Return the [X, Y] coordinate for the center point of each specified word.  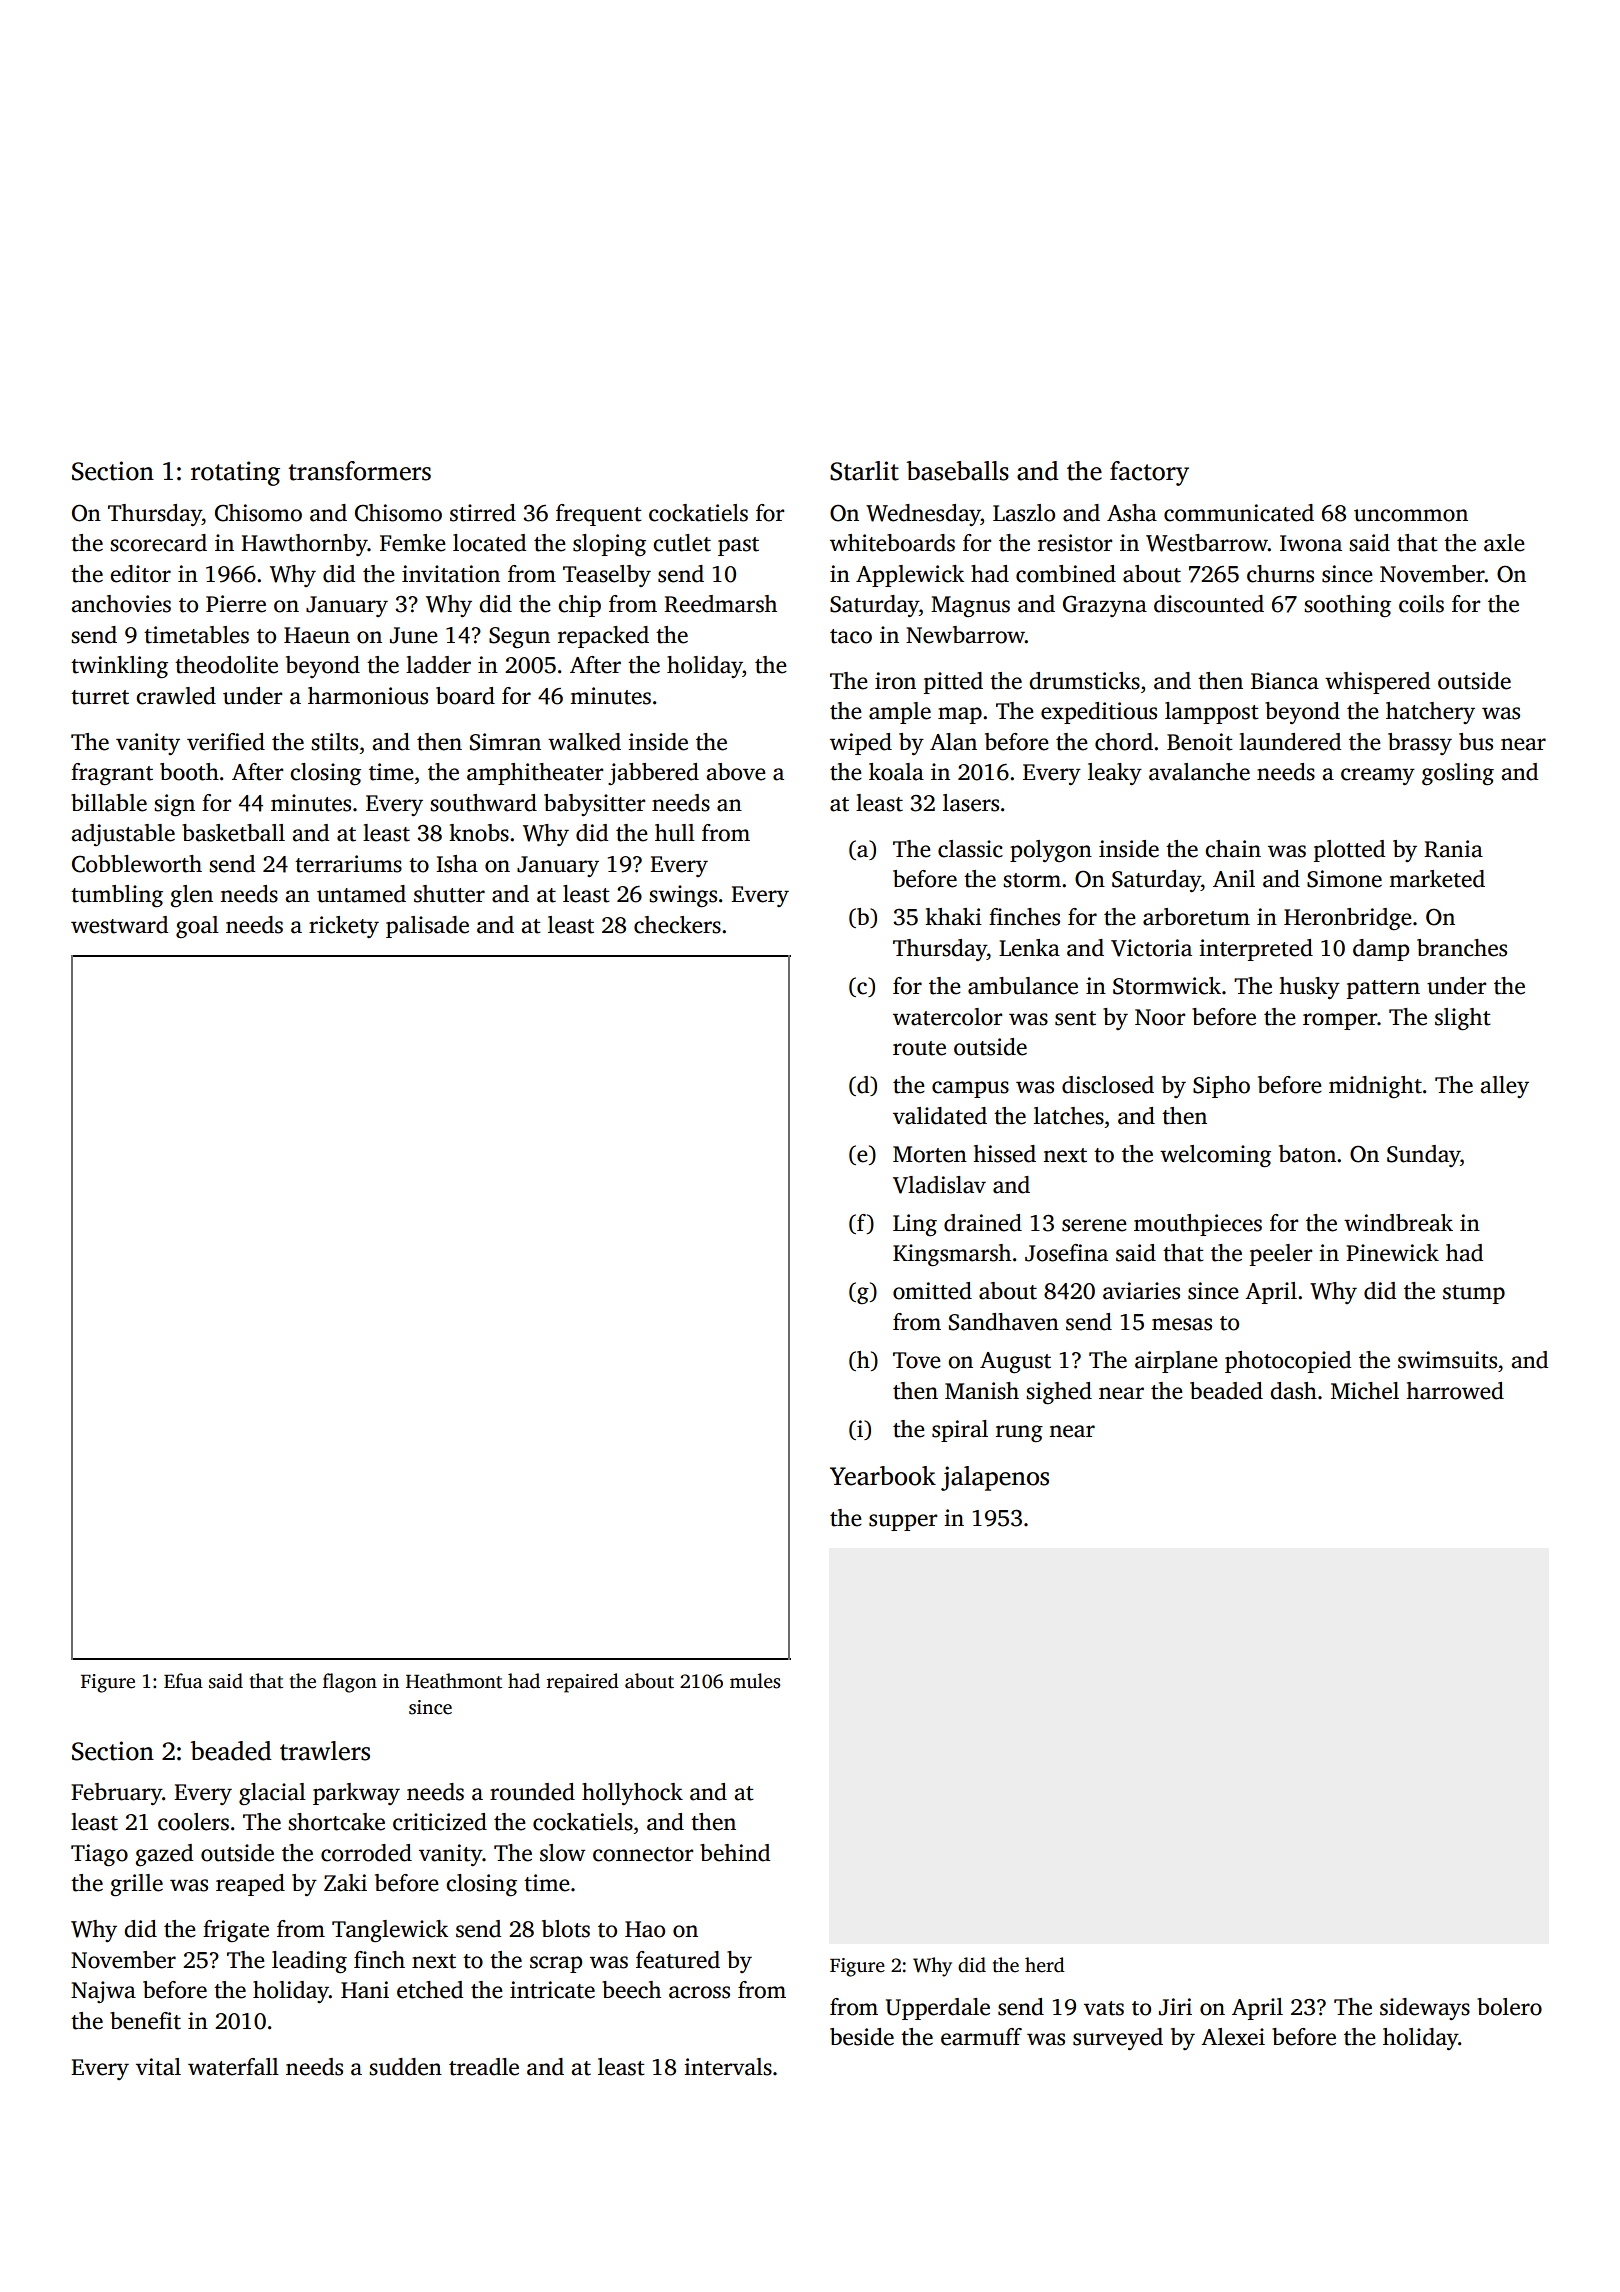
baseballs [957, 471]
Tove [917, 1360]
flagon [350, 1683]
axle [1504, 543]
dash [1293, 1391]
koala [896, 772]
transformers [359, 471]
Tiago [99, 1855]
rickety [344, 927]
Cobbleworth [137, 864]
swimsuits [1447, 1360]
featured [678, 1960]
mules [755, 1681]
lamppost [1212, 713]
